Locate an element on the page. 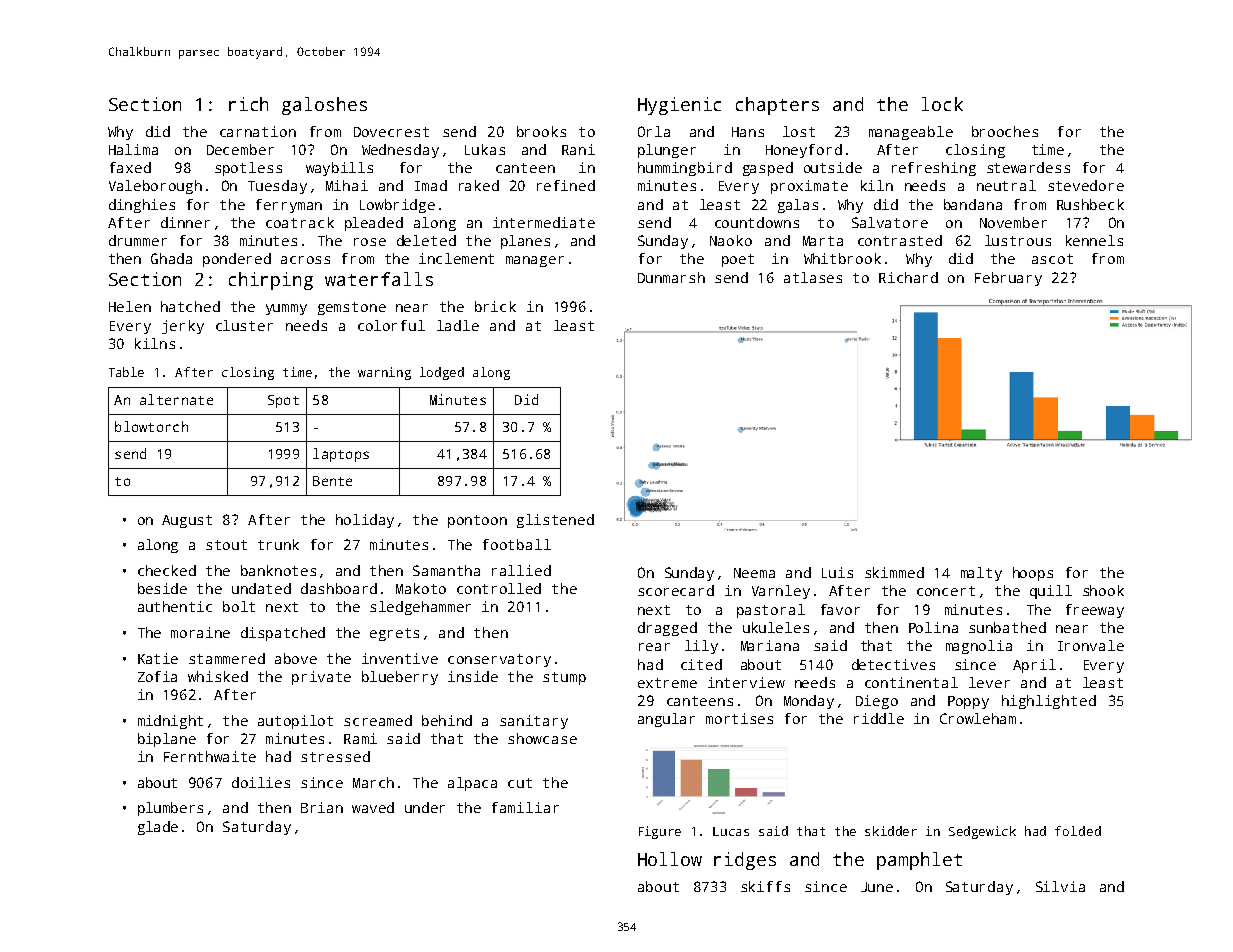 This document has height=952, width=1233. bandana is located at coordinates (973, 204).
